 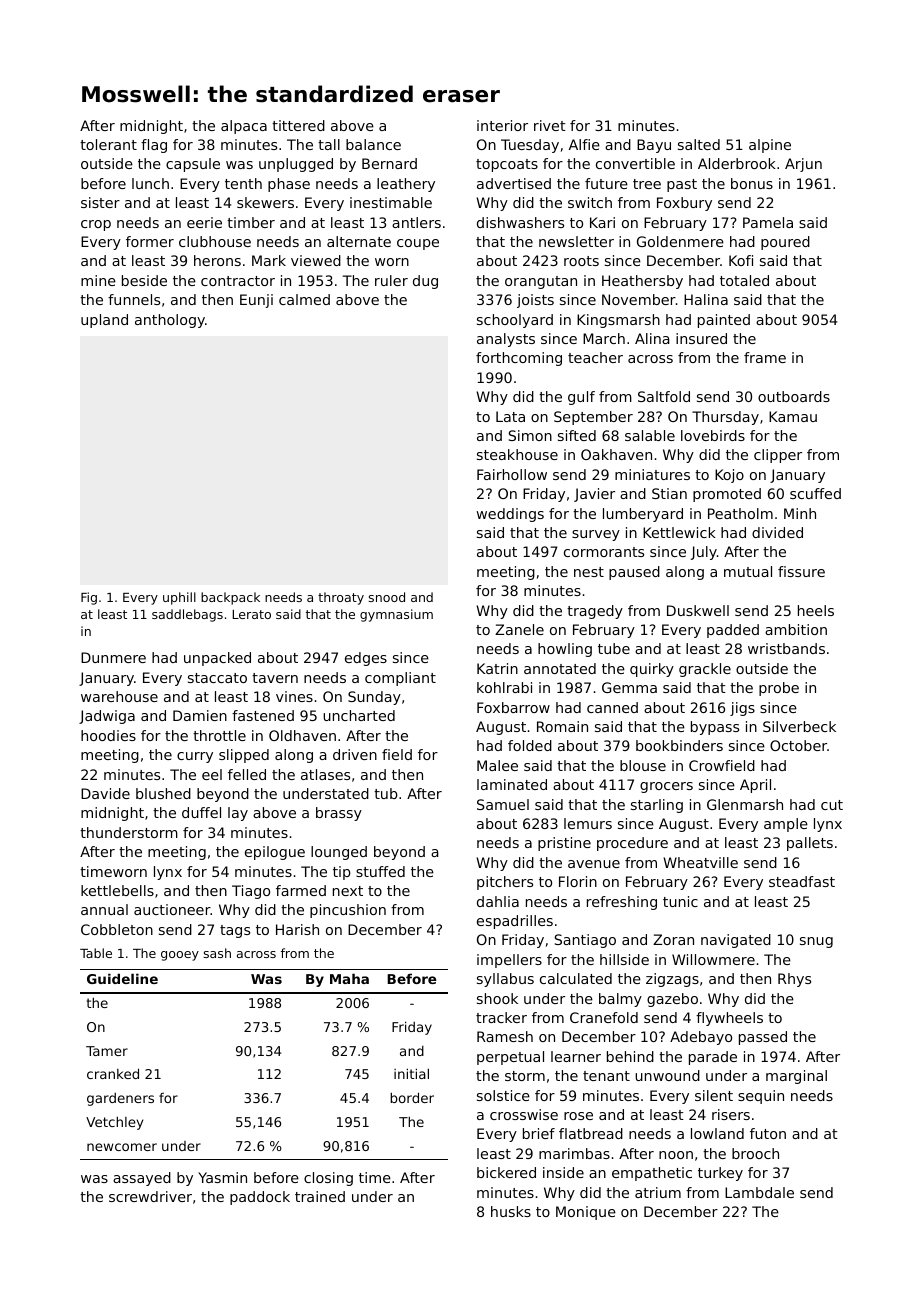 I want to click on unwound, so click(x=667, y=1075).
